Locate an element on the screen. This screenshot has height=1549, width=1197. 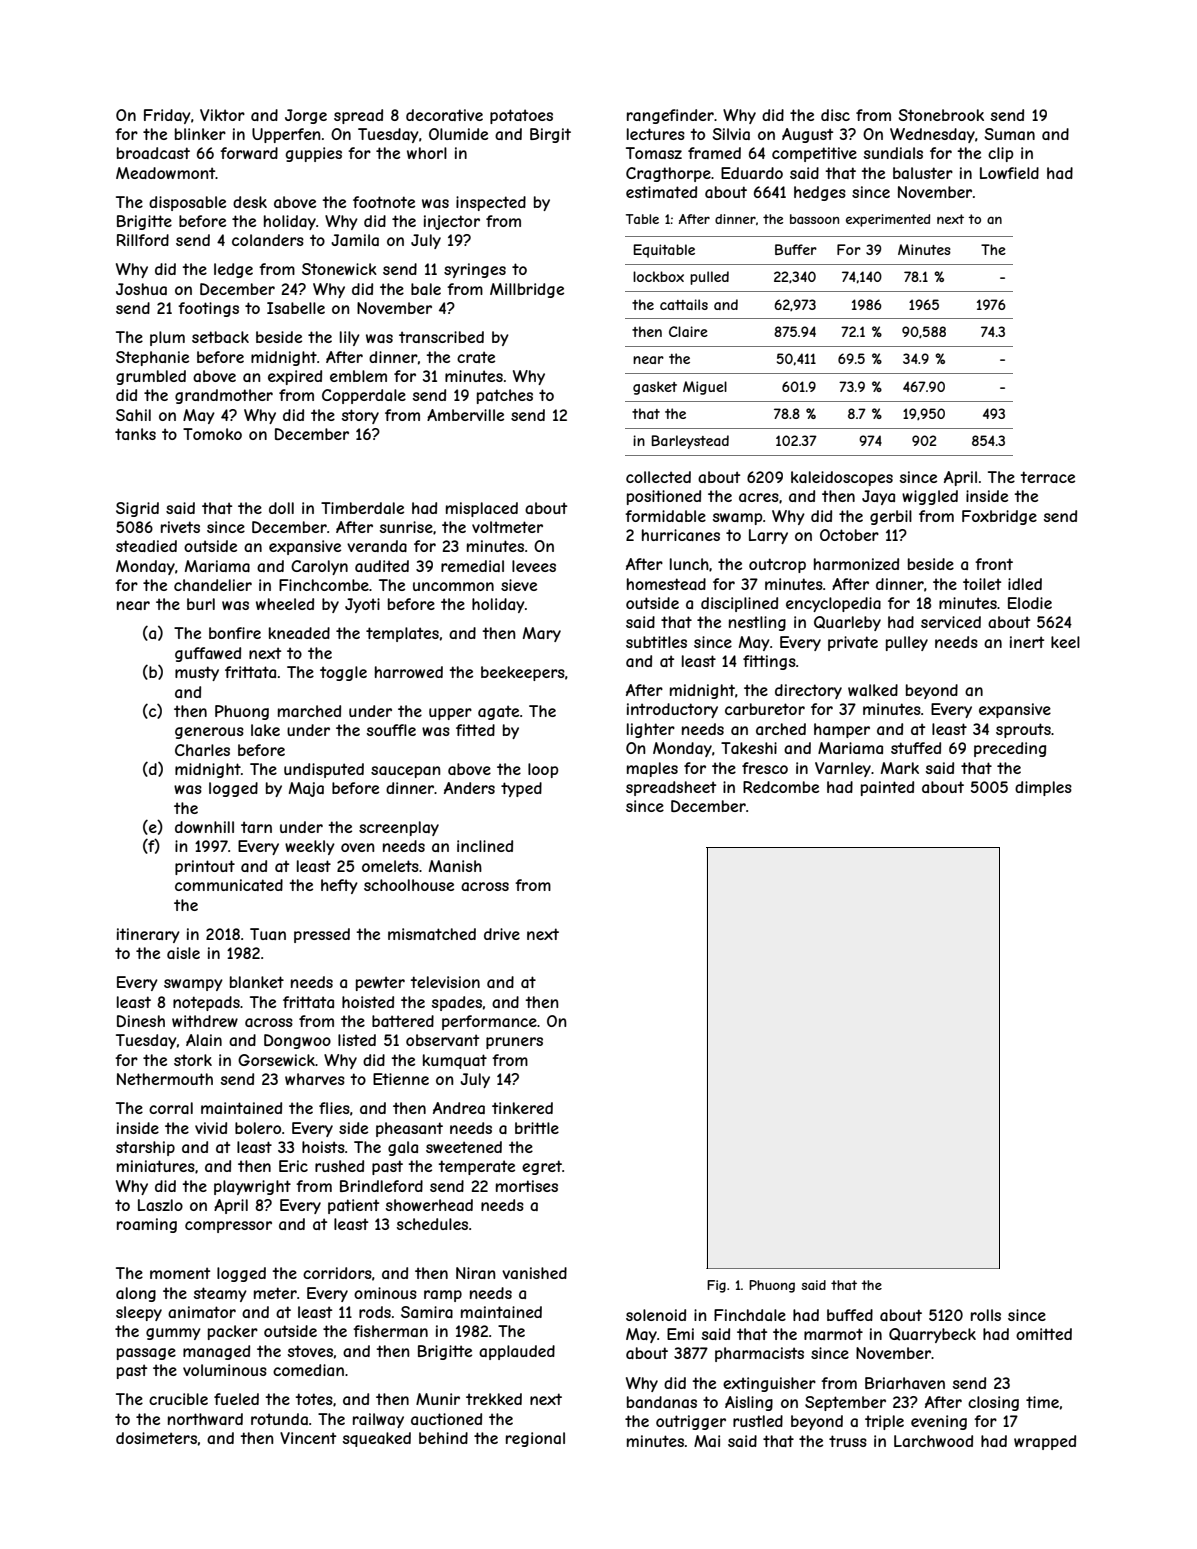
Friday is located at coordinates (167, 116).
